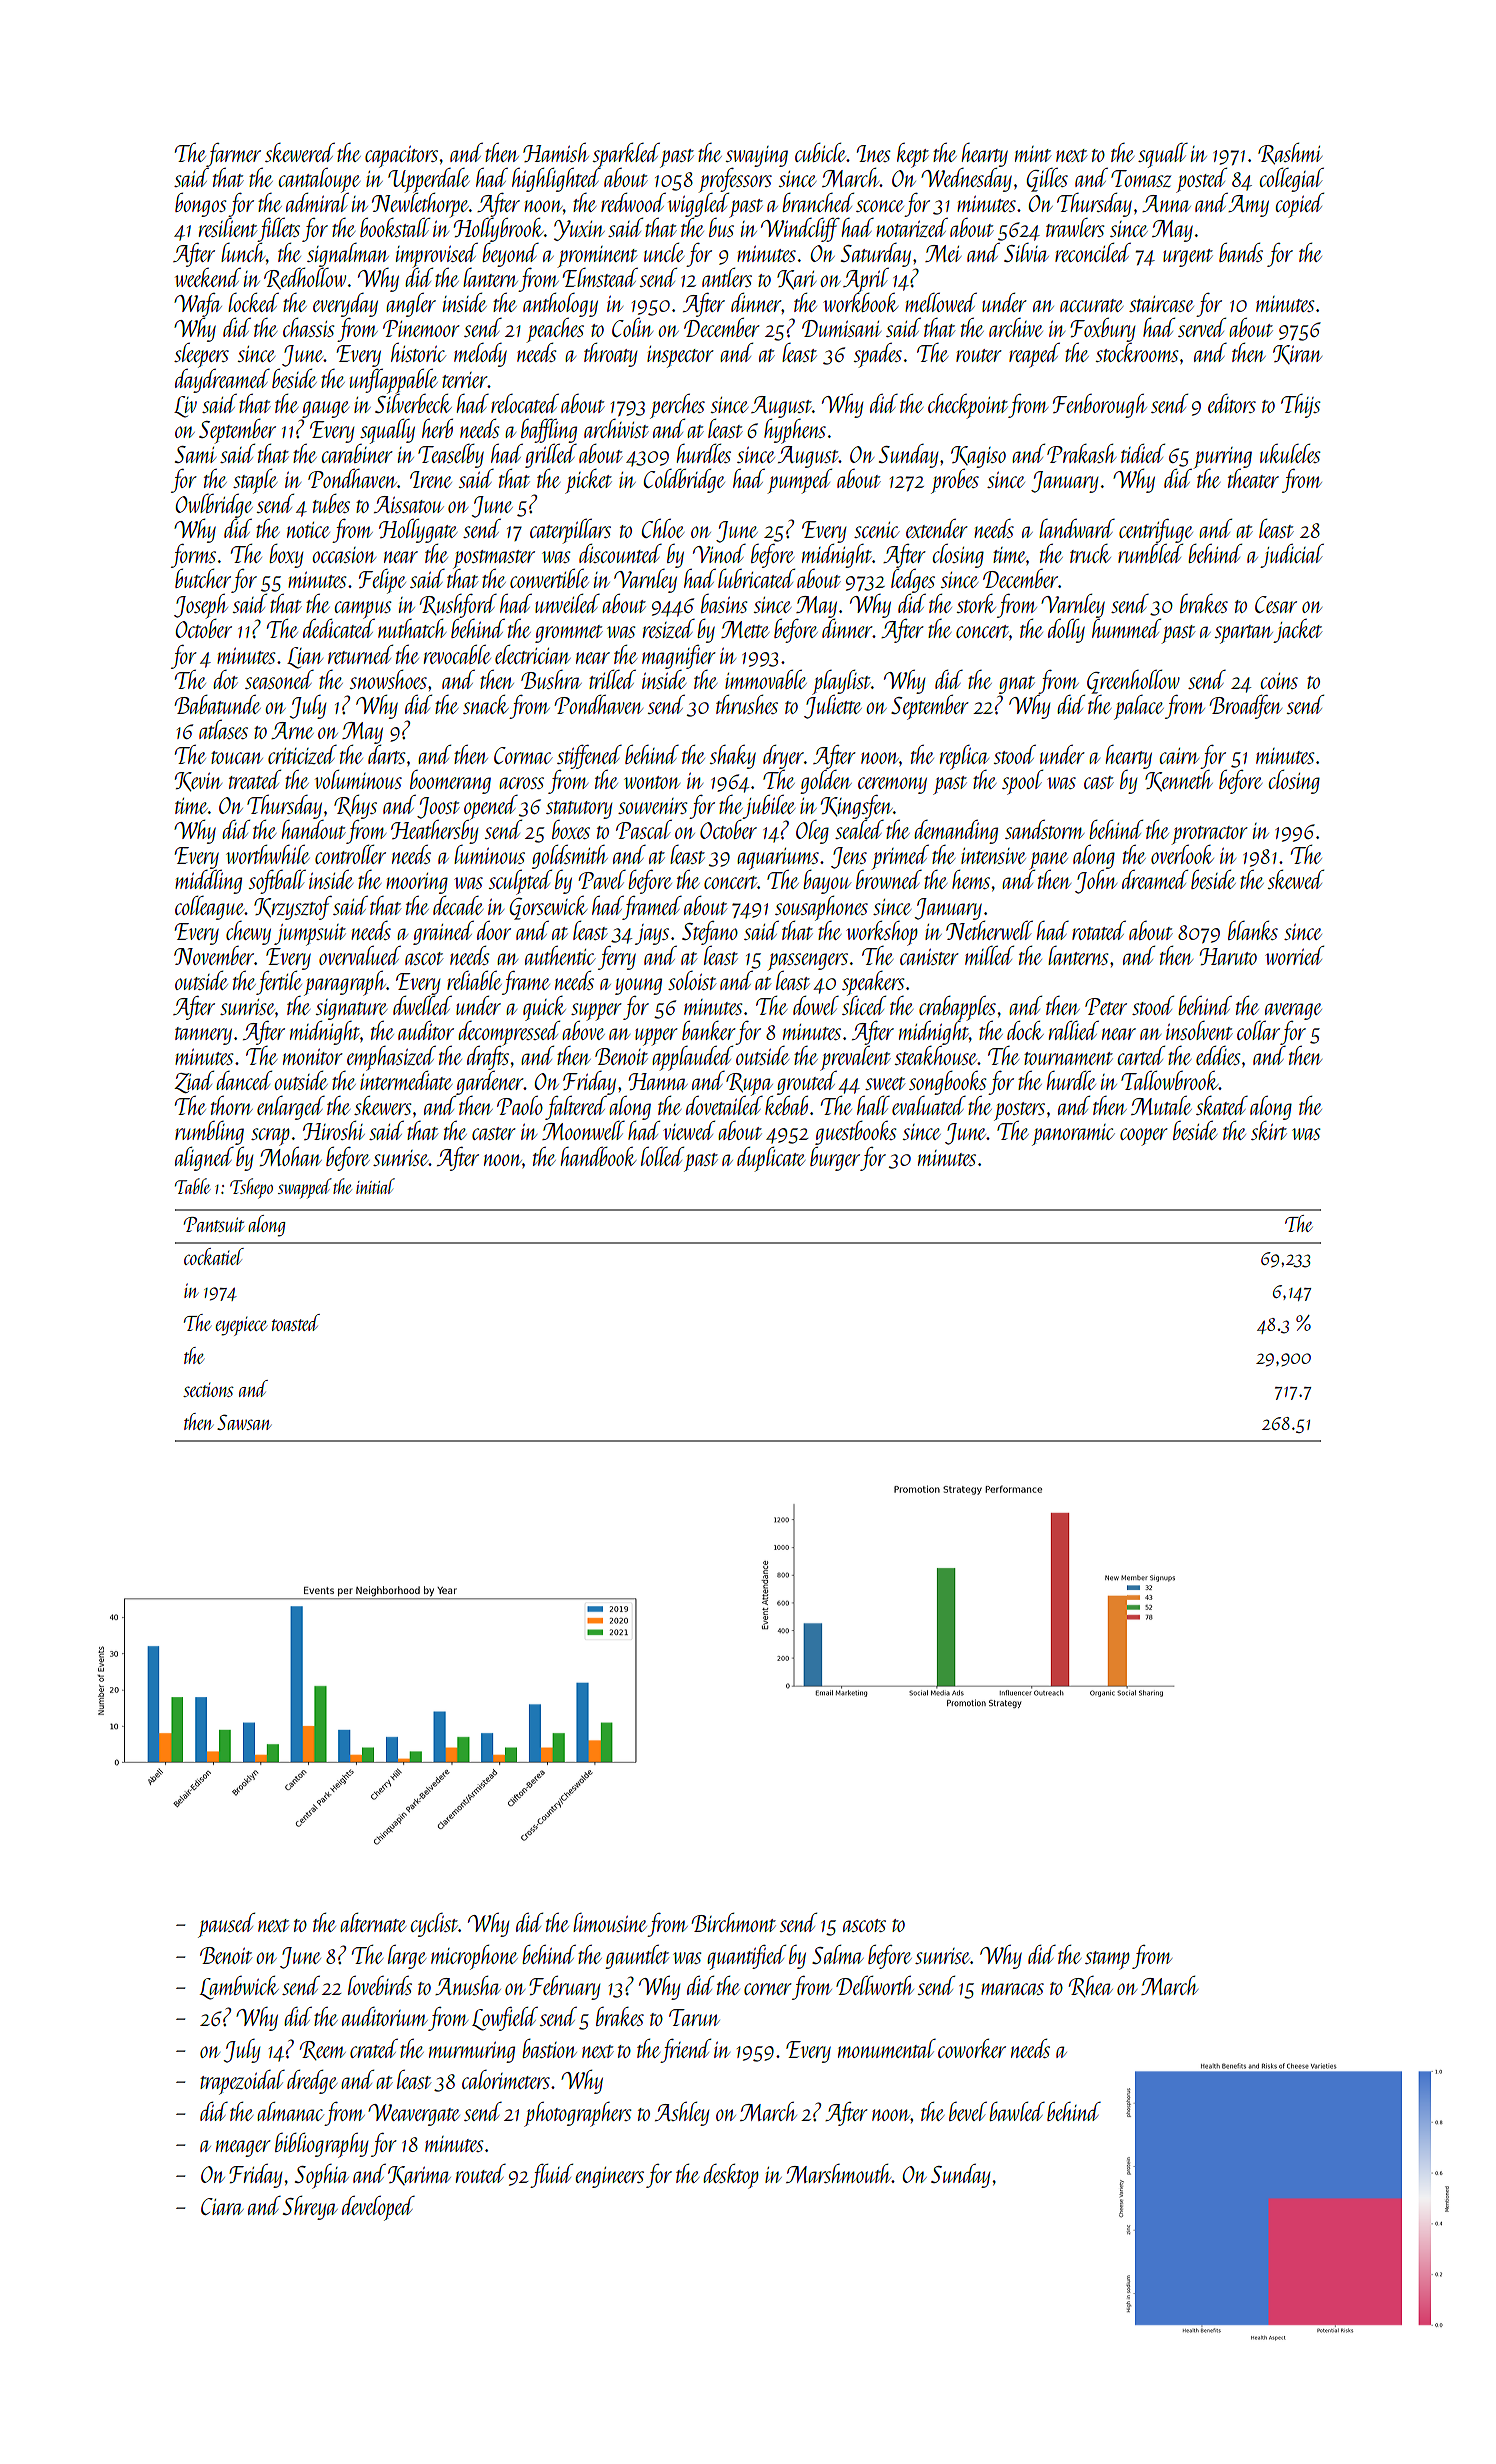  Describe the element at coordinates (226, 1925) in the screenshot. I see `paused` at that location.
